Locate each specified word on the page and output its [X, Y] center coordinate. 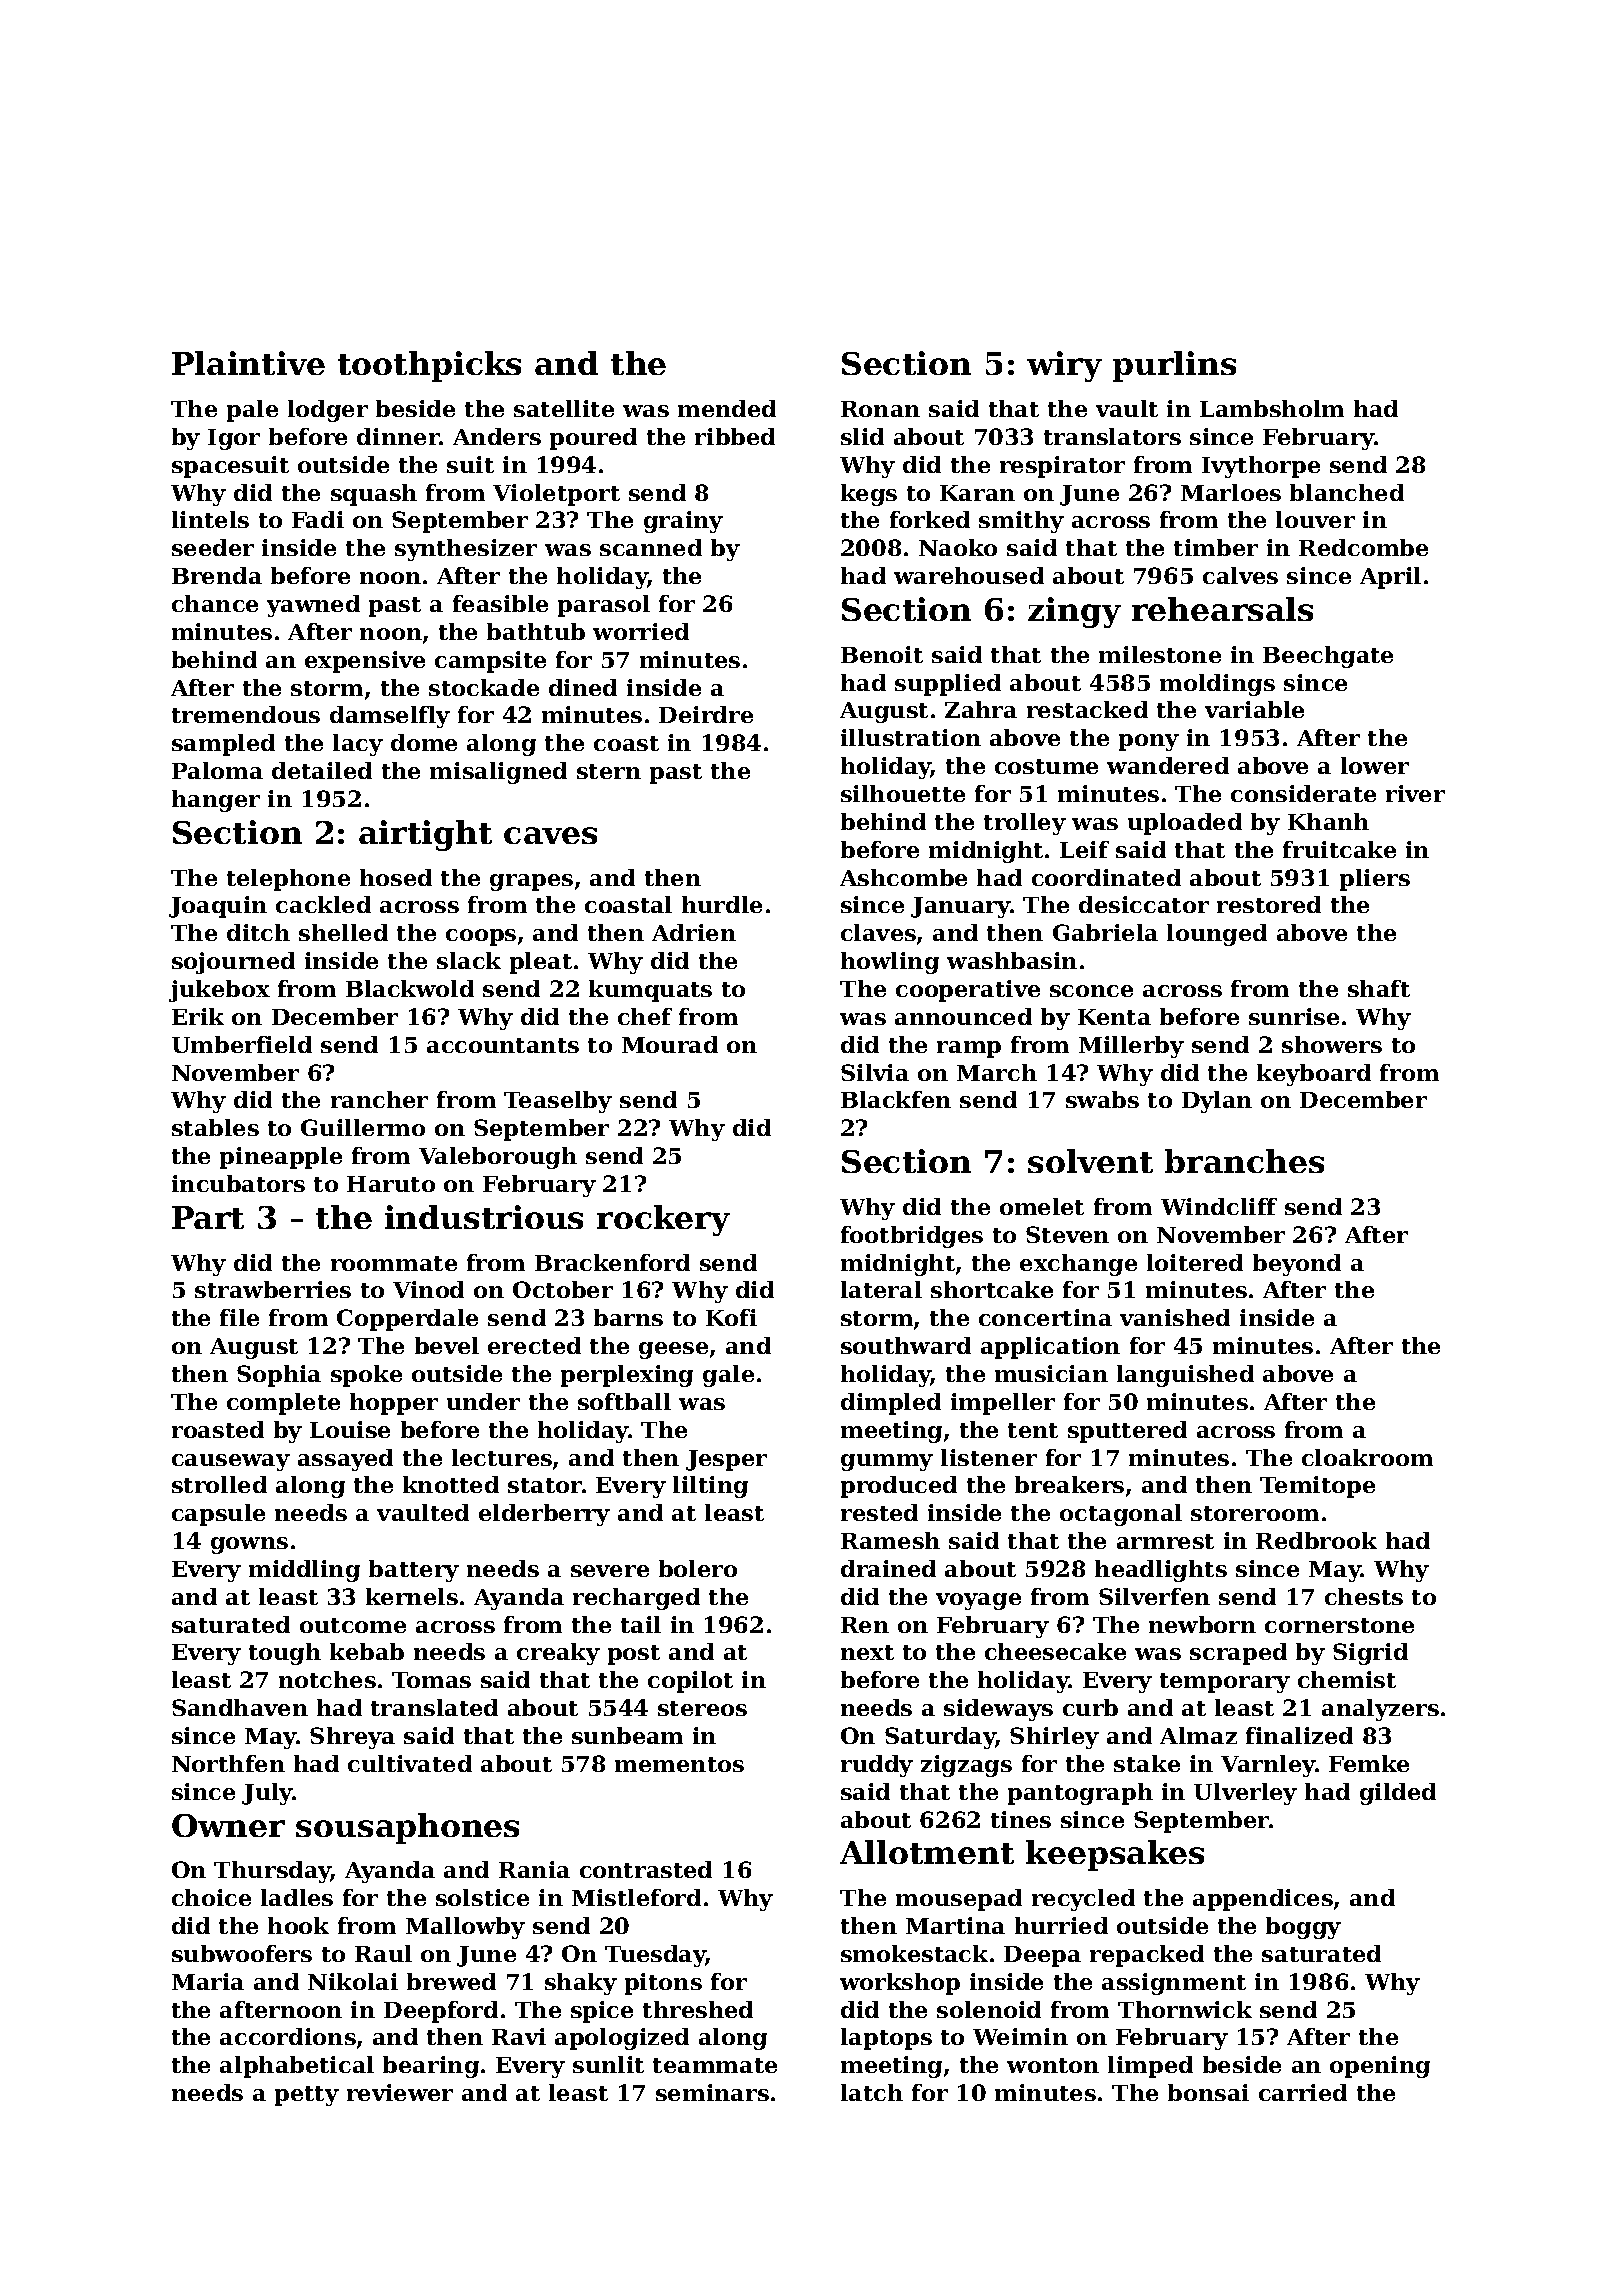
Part [208, 1217]
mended [727, 408]
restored [1269, 904]
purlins [1174, 366]
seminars [712, 2092]
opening [1380, 2067]
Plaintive [248, 363]
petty [307, 2096]
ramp [969, 1049]
